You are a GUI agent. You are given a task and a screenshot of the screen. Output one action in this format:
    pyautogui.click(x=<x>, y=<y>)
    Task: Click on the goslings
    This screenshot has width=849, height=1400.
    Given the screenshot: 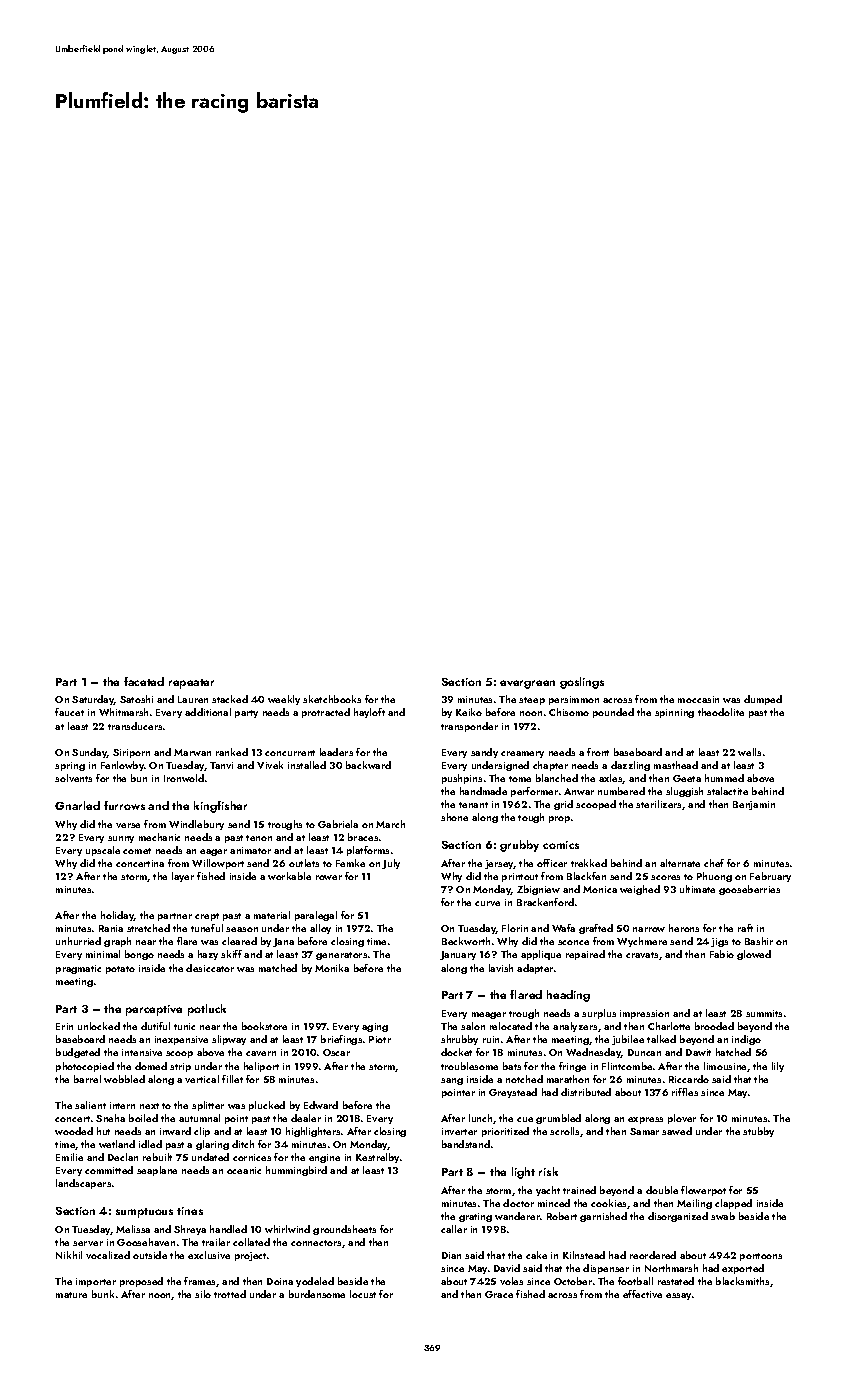 What is the action you would take?
    pyautogui.click(x=582, y=683)
